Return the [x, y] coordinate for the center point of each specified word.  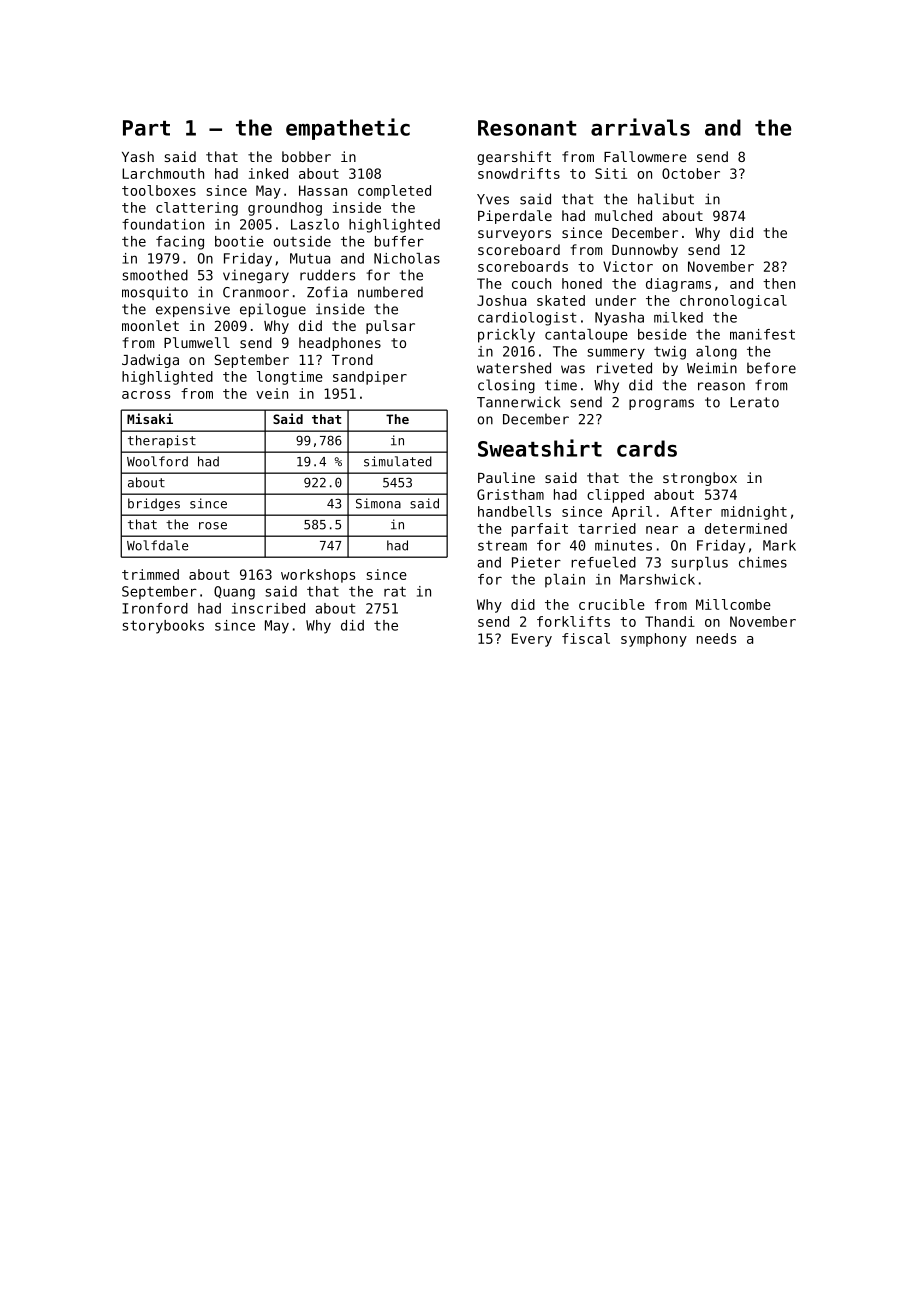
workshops [318, 576]
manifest [762, 334]
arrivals [640, 127]
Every [532, 640]
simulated [398, 461]
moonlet [150, 325]
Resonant [527, 128]
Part [146, 128]
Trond [352, 359]
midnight [754, 513]
